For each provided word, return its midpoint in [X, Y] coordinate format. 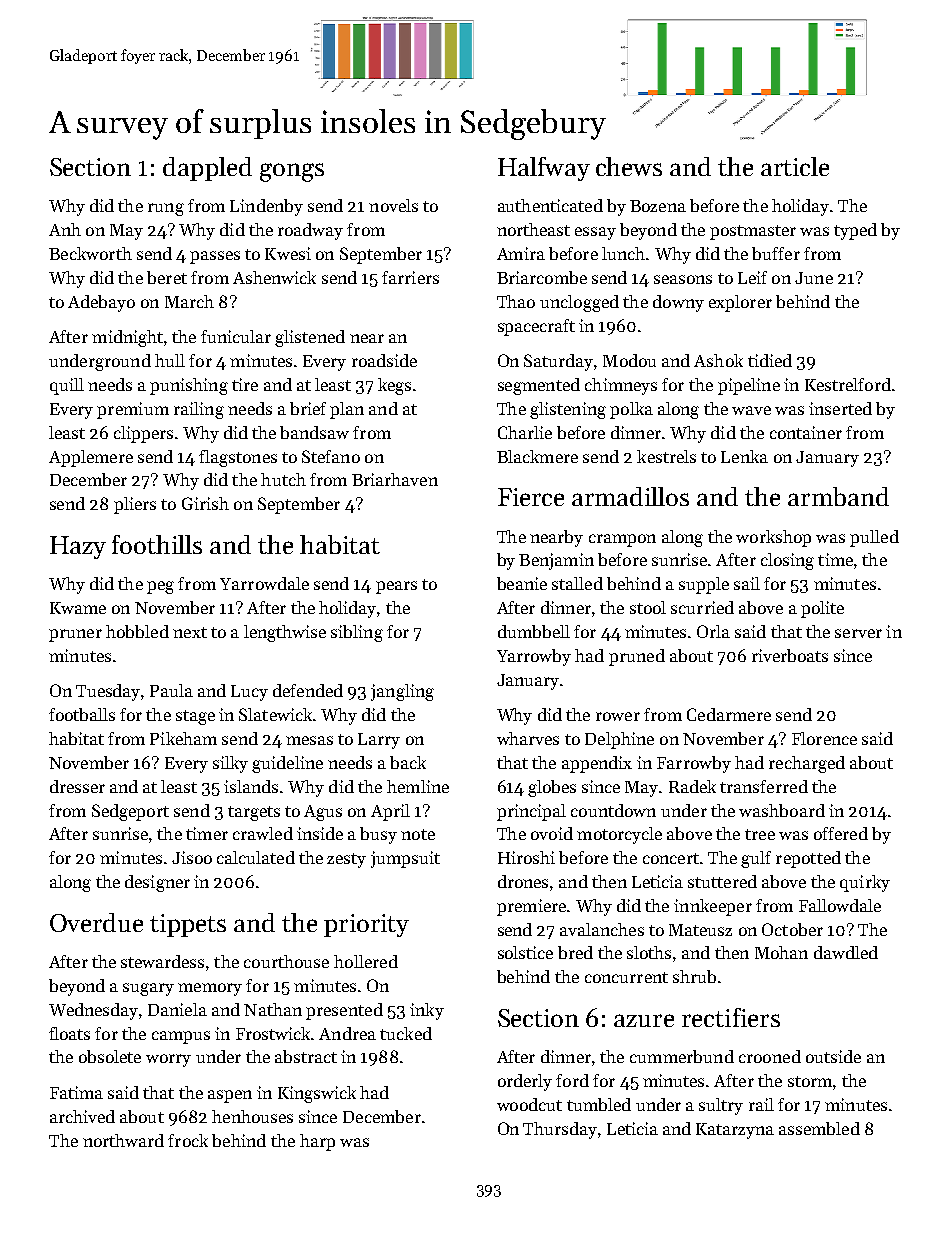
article [795, 166]
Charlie [525, 432]
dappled [207, 169]
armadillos [630, 496]
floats [69, 1033]
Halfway [544, 169]
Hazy [78, 547]
